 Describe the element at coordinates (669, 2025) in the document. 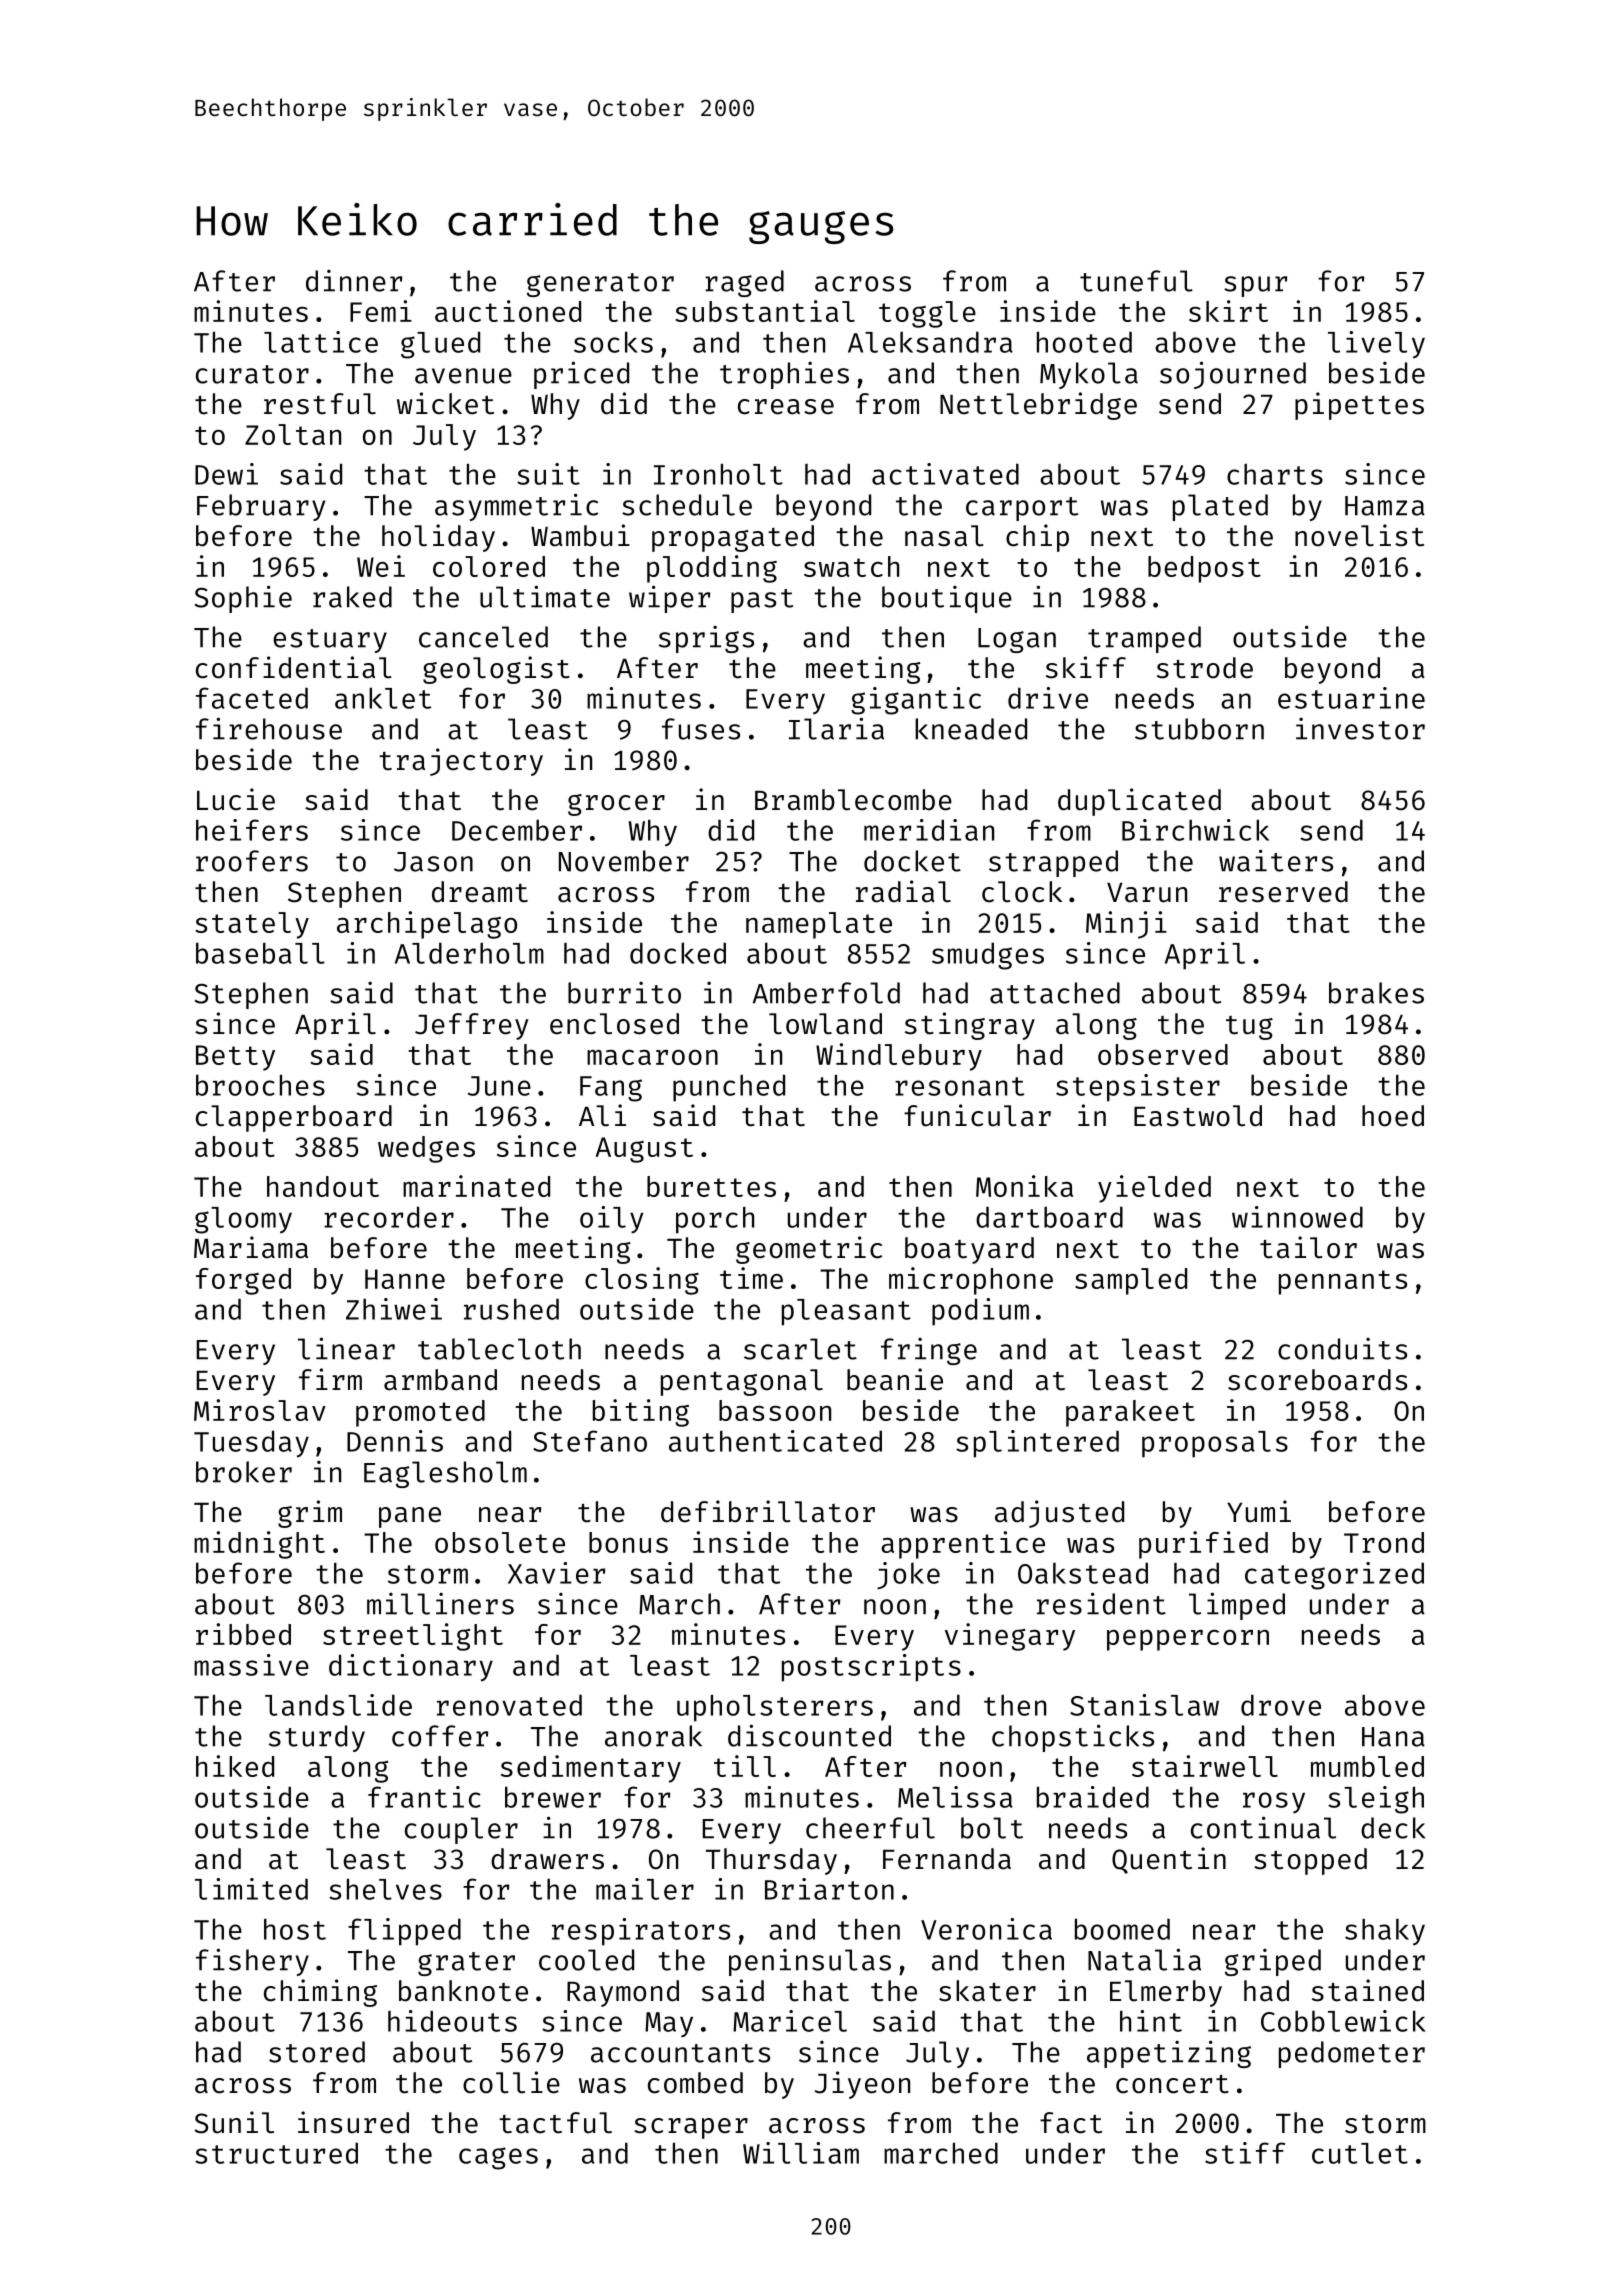

I see `May` at that location.
